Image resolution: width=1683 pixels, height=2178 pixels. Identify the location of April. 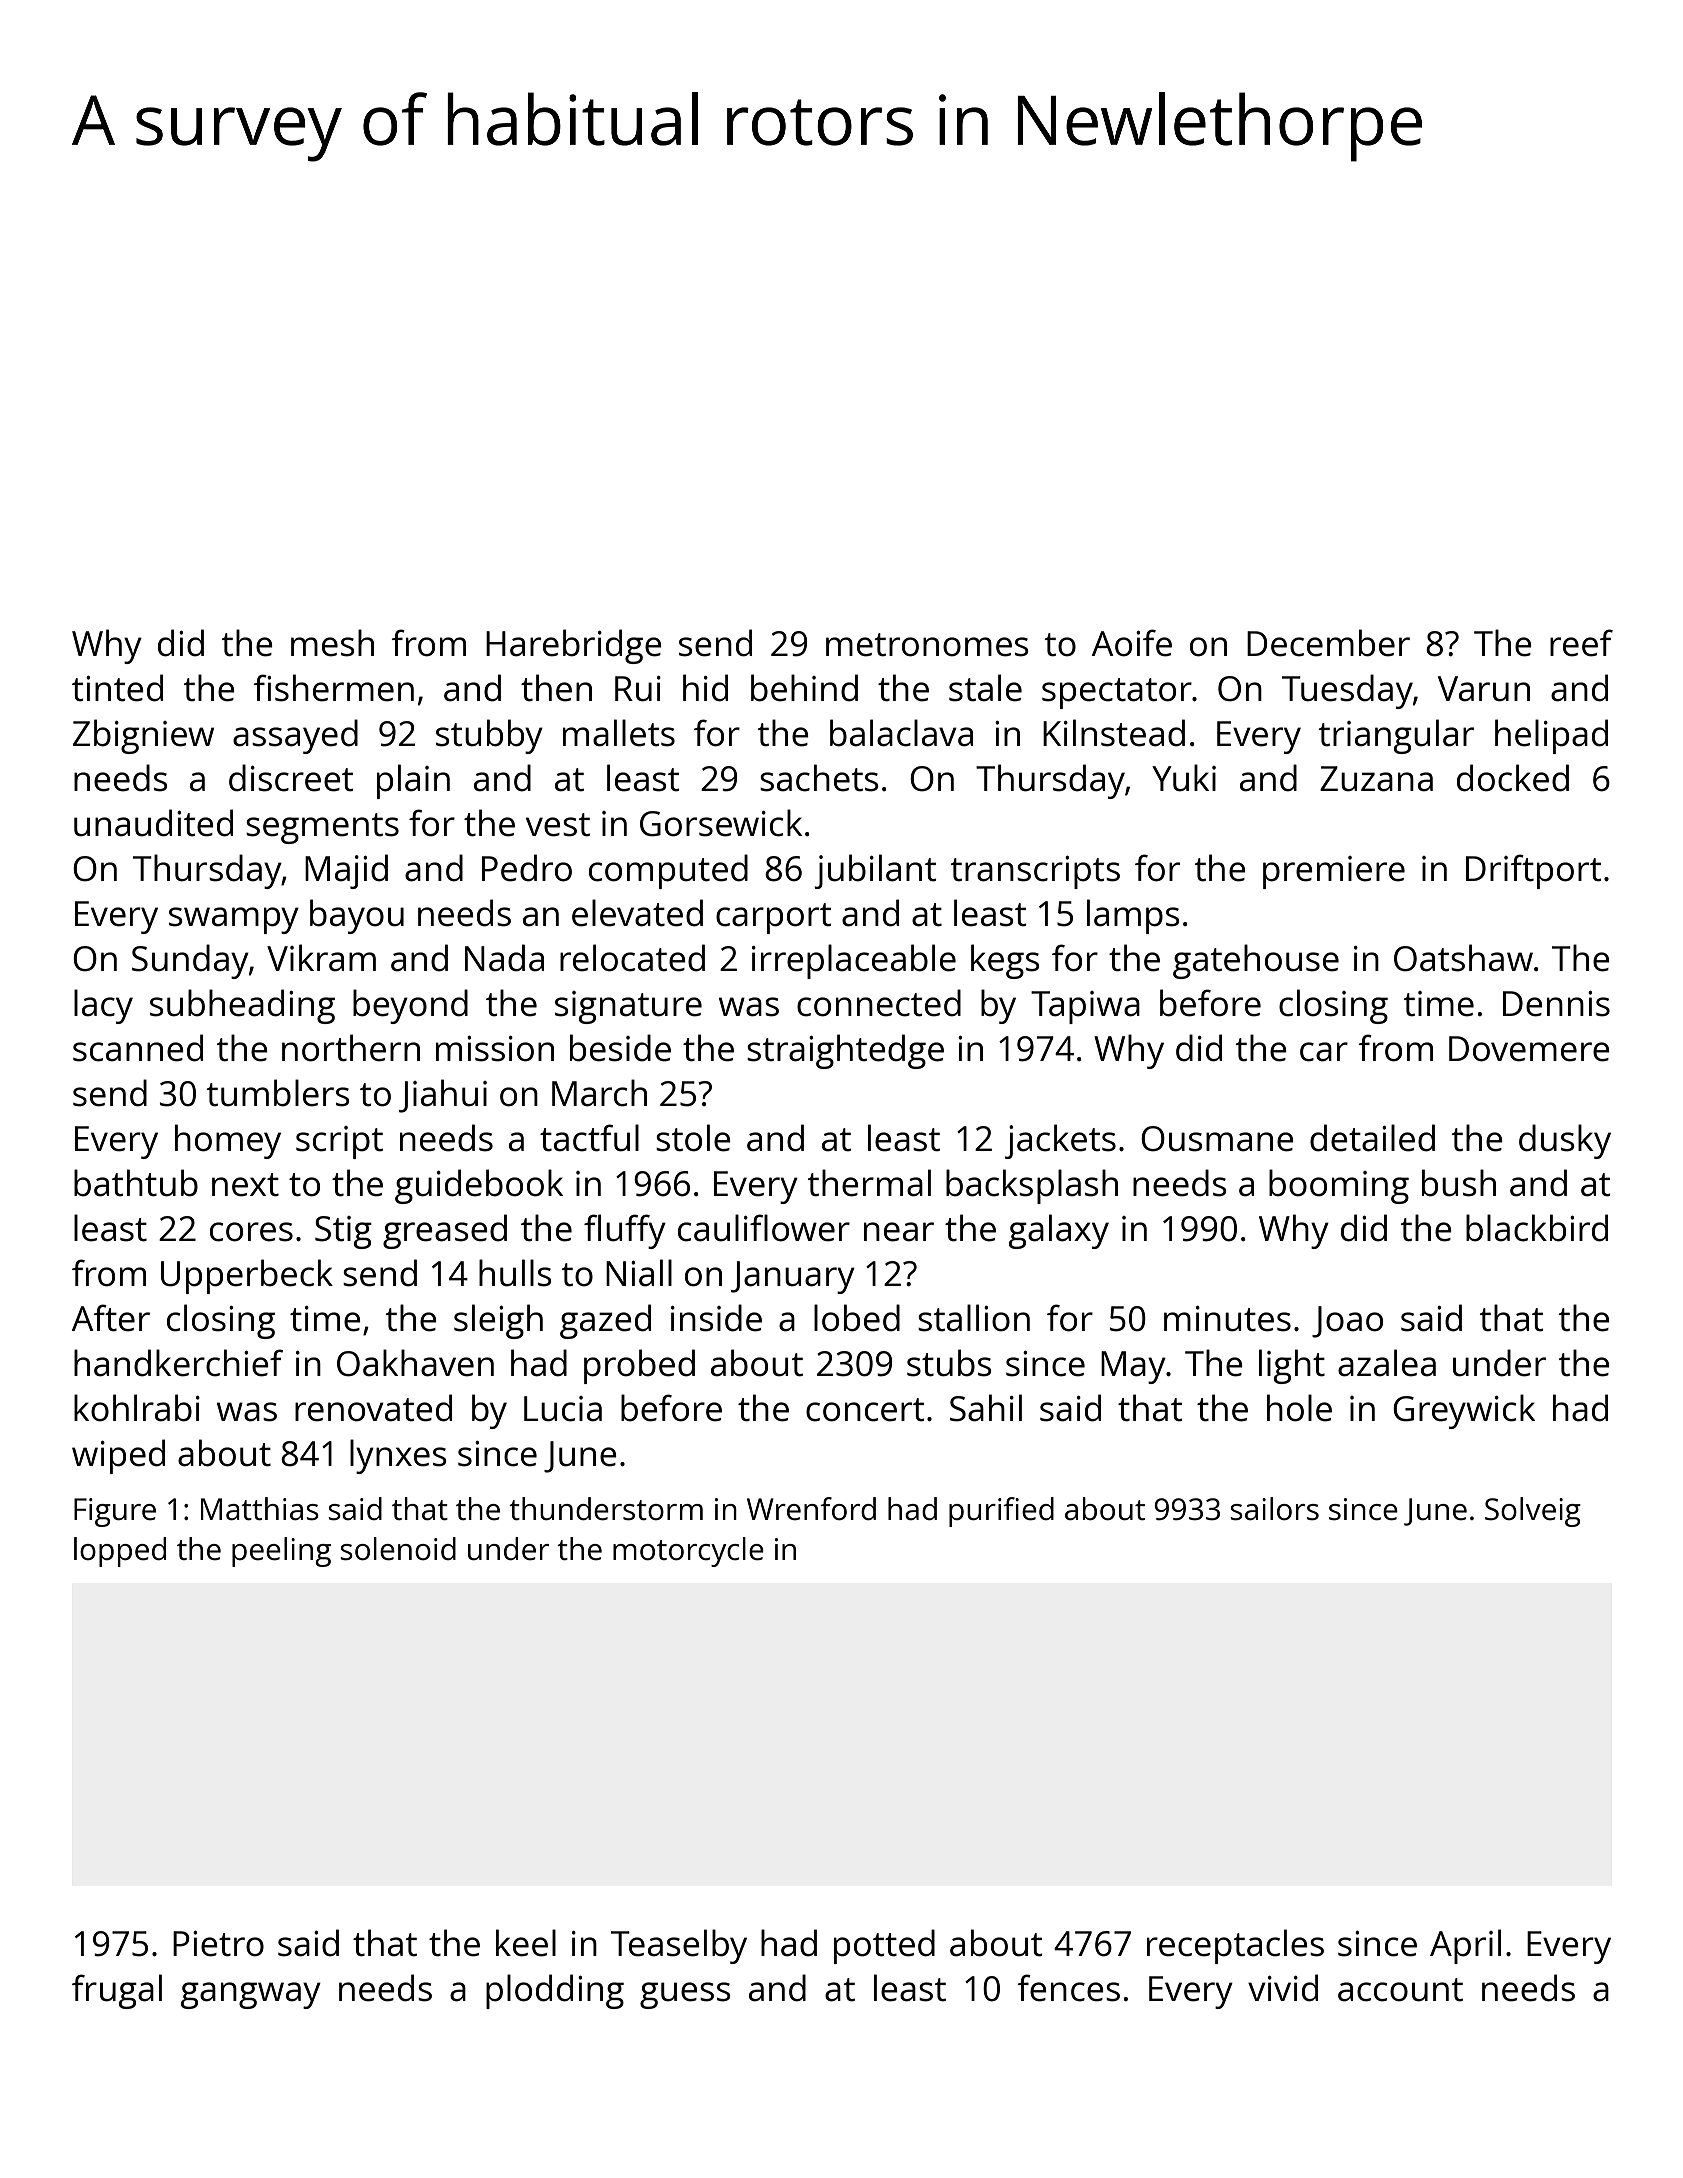
(1465, 1946).
